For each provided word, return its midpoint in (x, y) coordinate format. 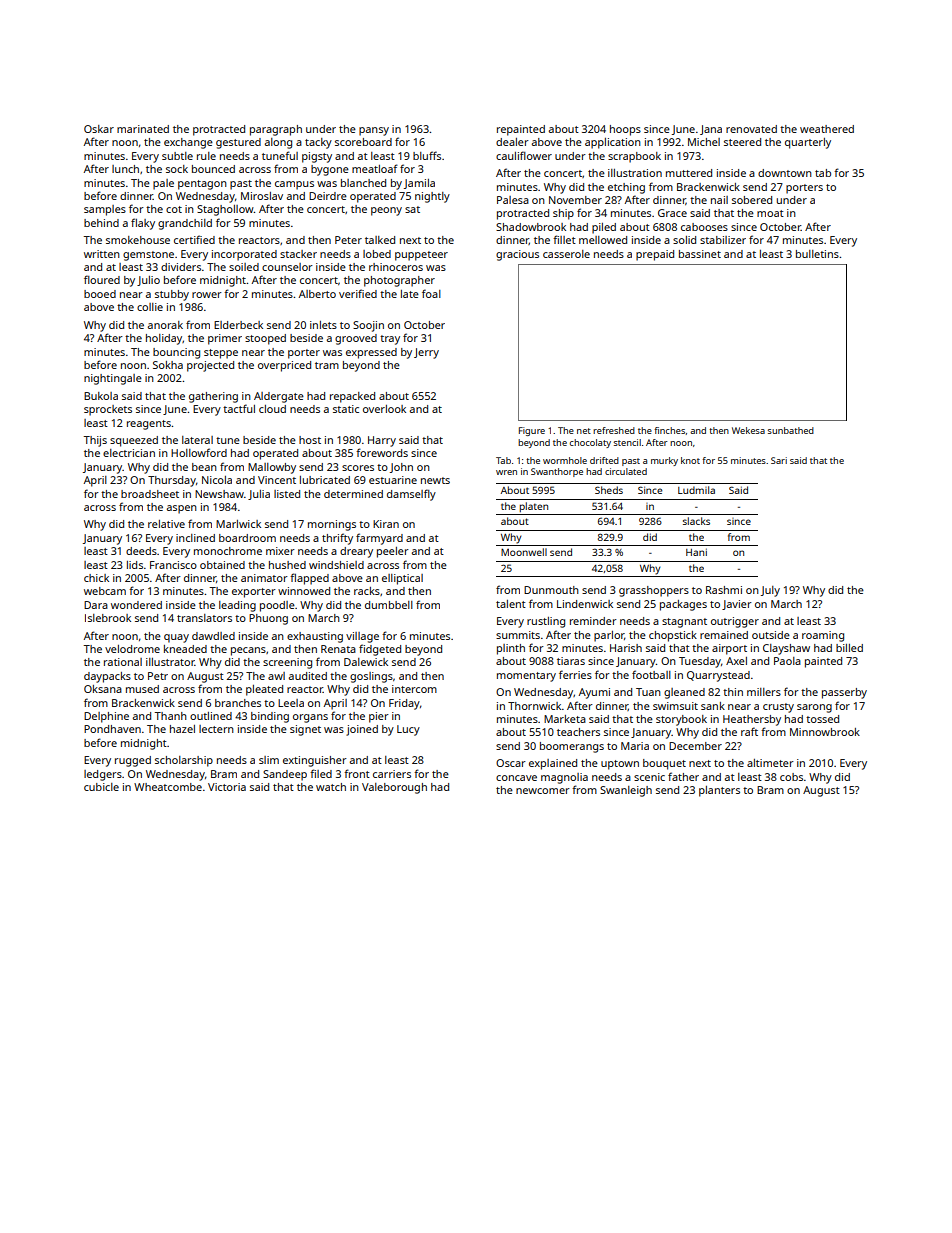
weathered (827, 129)
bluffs (427, 155)
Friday (404, 704)
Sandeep (285, 775)
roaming (823, 636)
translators (204, 618)
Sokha (168, 365)
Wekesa (748, 430)
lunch (125, 169)
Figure (532, 431)
